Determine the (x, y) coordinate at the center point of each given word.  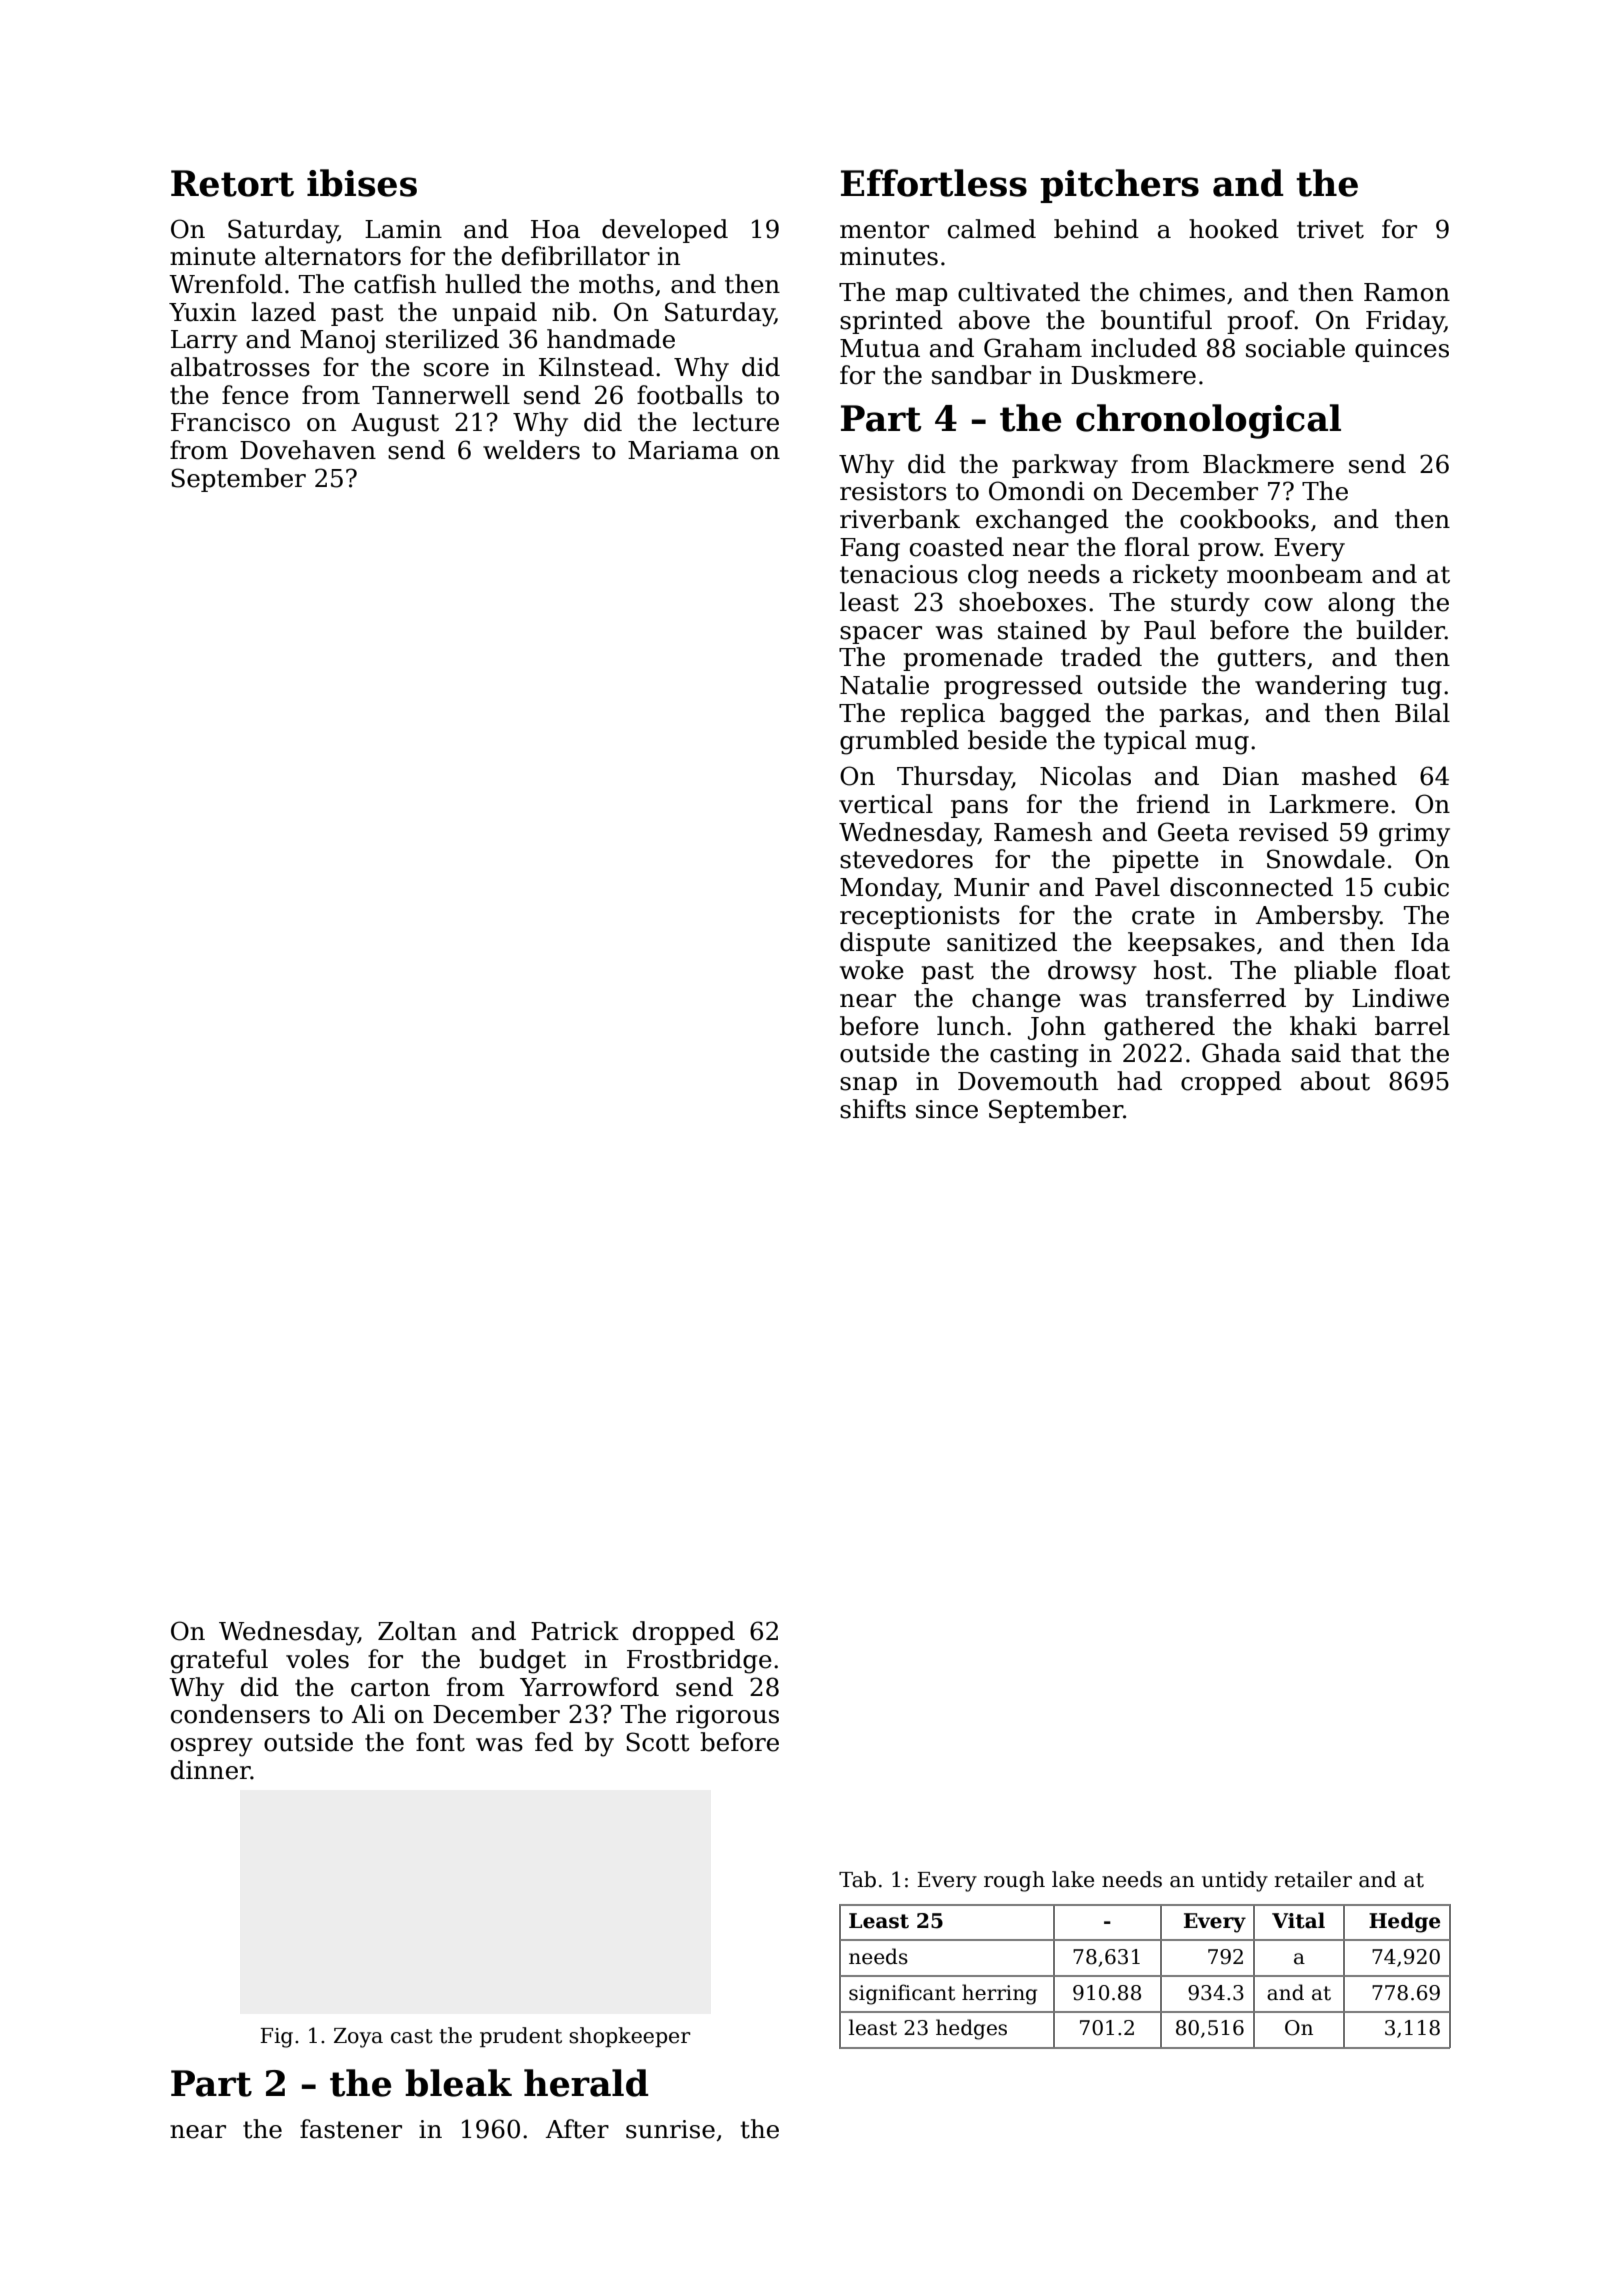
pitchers (1119, 186)
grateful (219, 1661)
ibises (362, 183)
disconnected (1251, 887)
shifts (873, 1109)
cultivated (1019, 292)
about (1335, 1081)
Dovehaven (308, 450)
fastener (351, 2129)
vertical (886, 804)
